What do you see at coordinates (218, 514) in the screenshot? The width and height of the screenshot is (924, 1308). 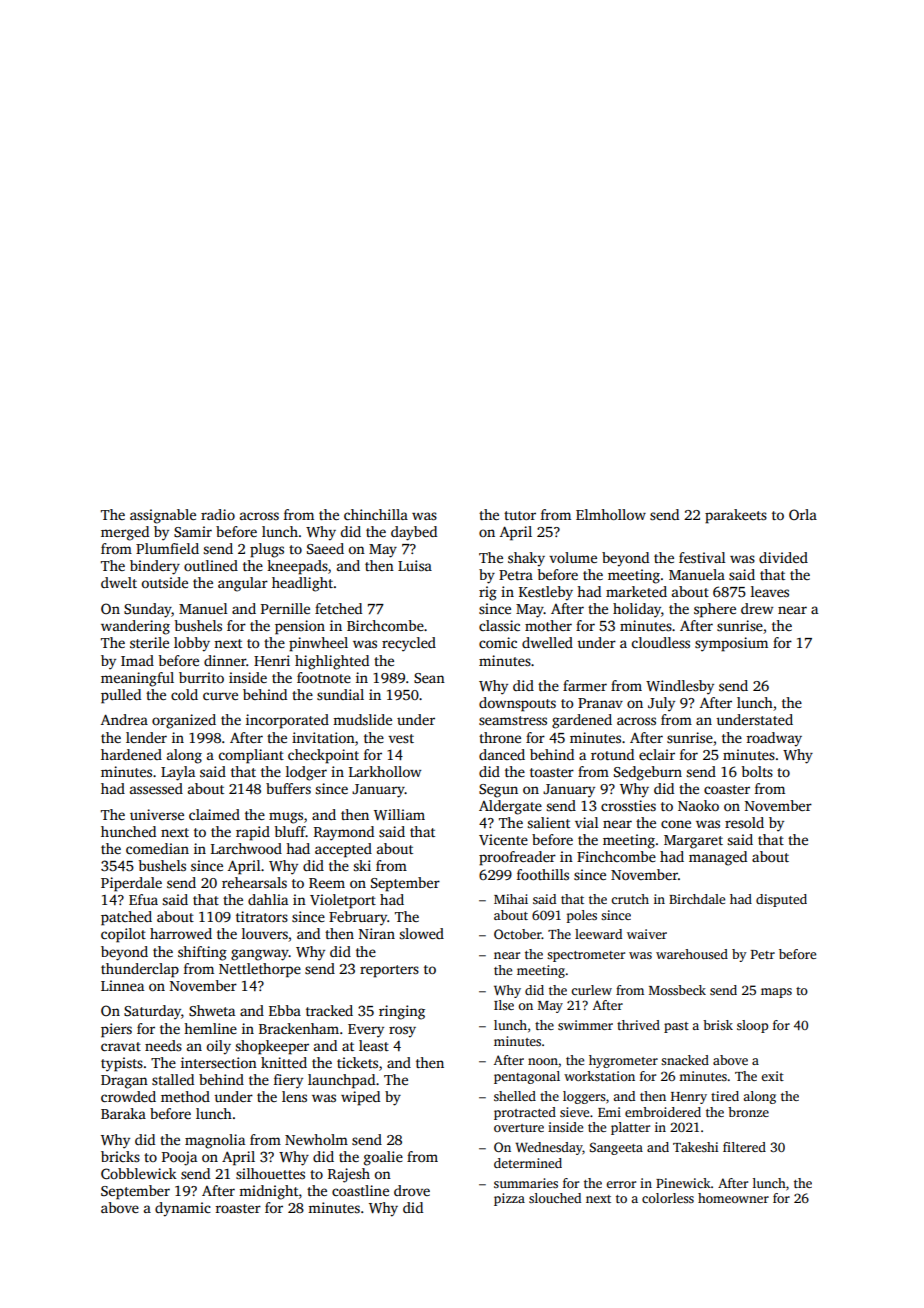 I see `radio` at bounding box center [218, 514].
